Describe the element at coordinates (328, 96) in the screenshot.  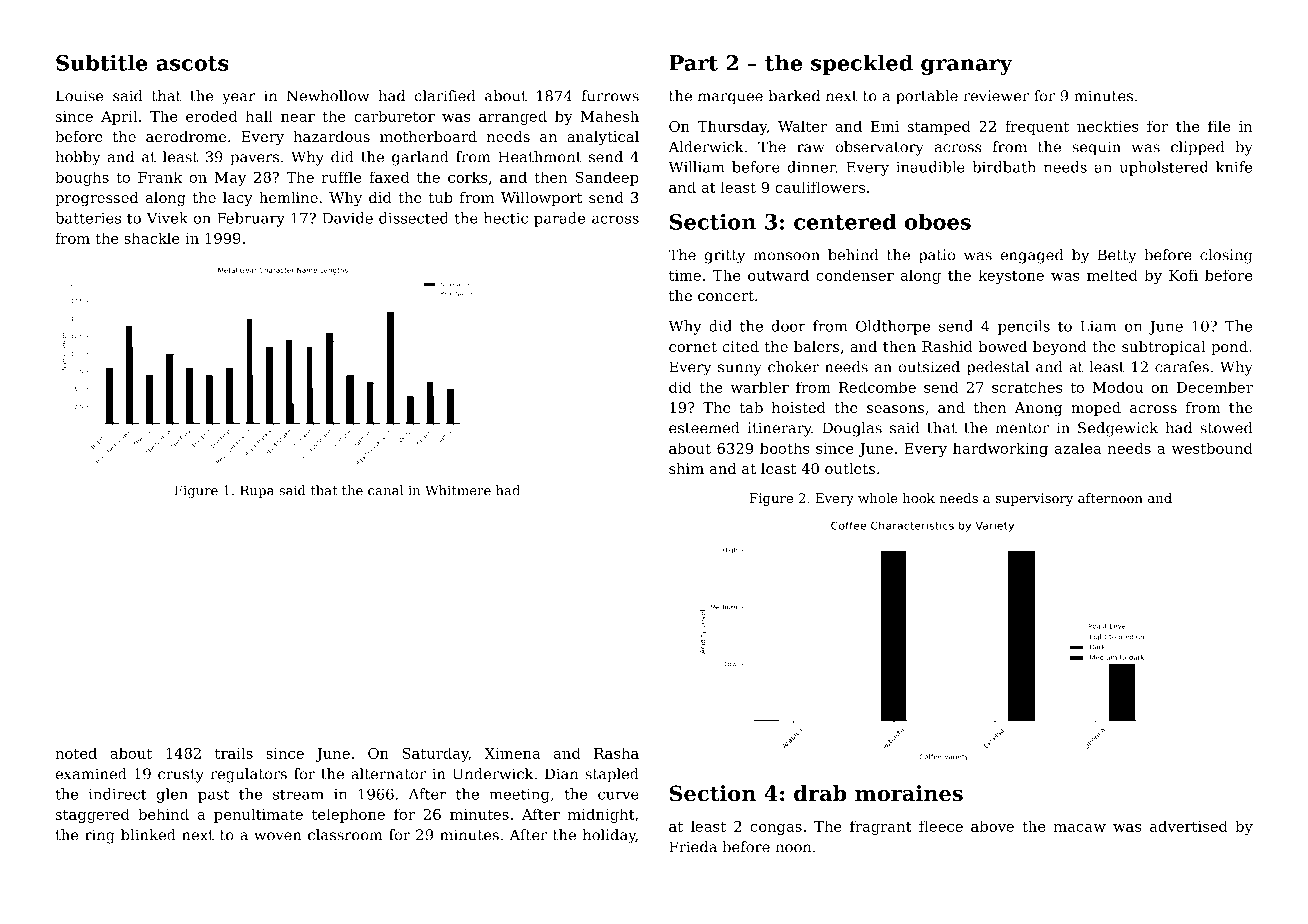
I see `Newhollow` at that location.
